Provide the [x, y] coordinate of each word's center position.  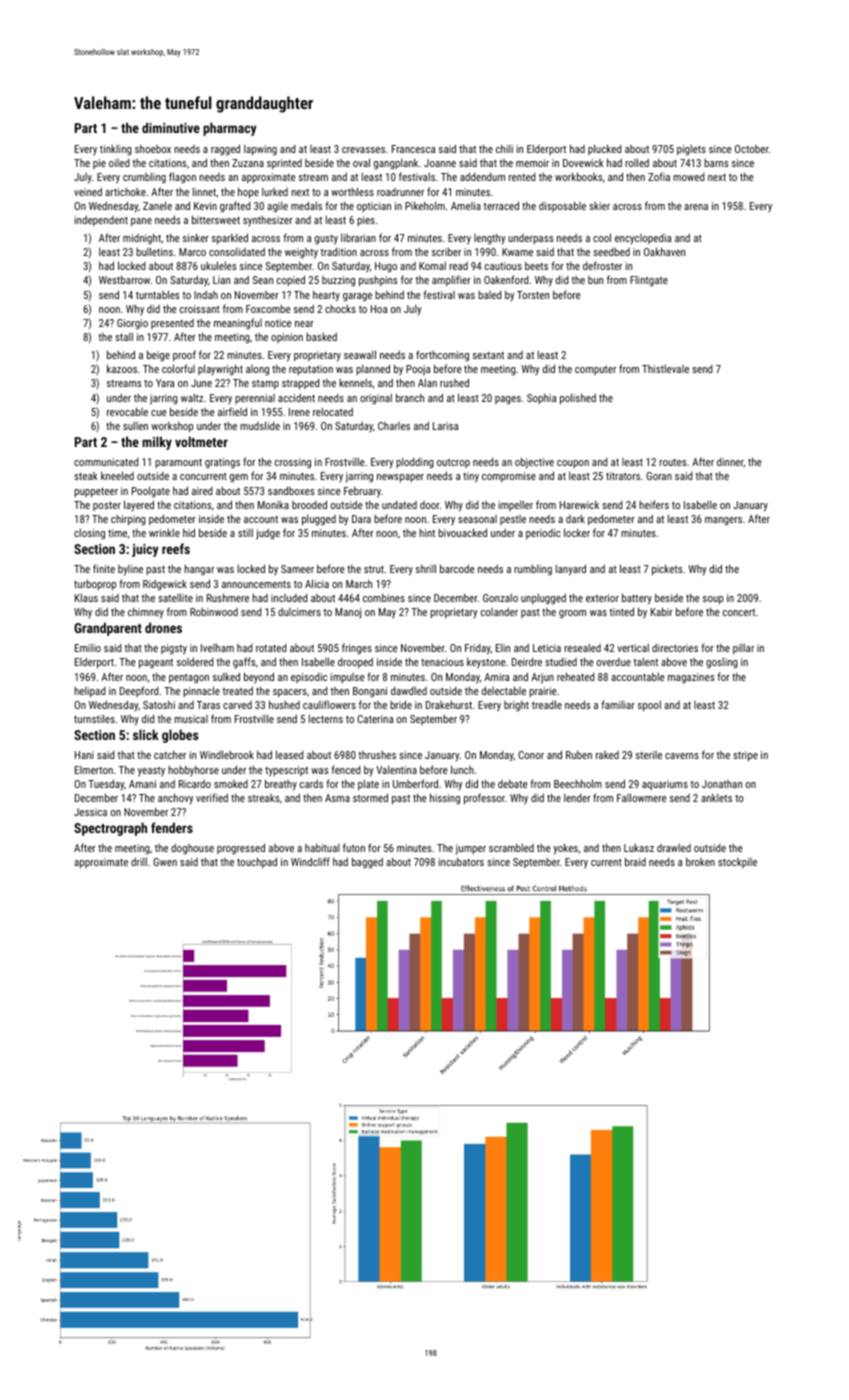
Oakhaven [664, 251]
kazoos [122, 368]
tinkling [116, 150]
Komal [432, 266]
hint [427, 533]
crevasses [363, 150]
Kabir [662, 611]
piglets [691, 150]
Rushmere [228, 597]
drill [139, 862]
